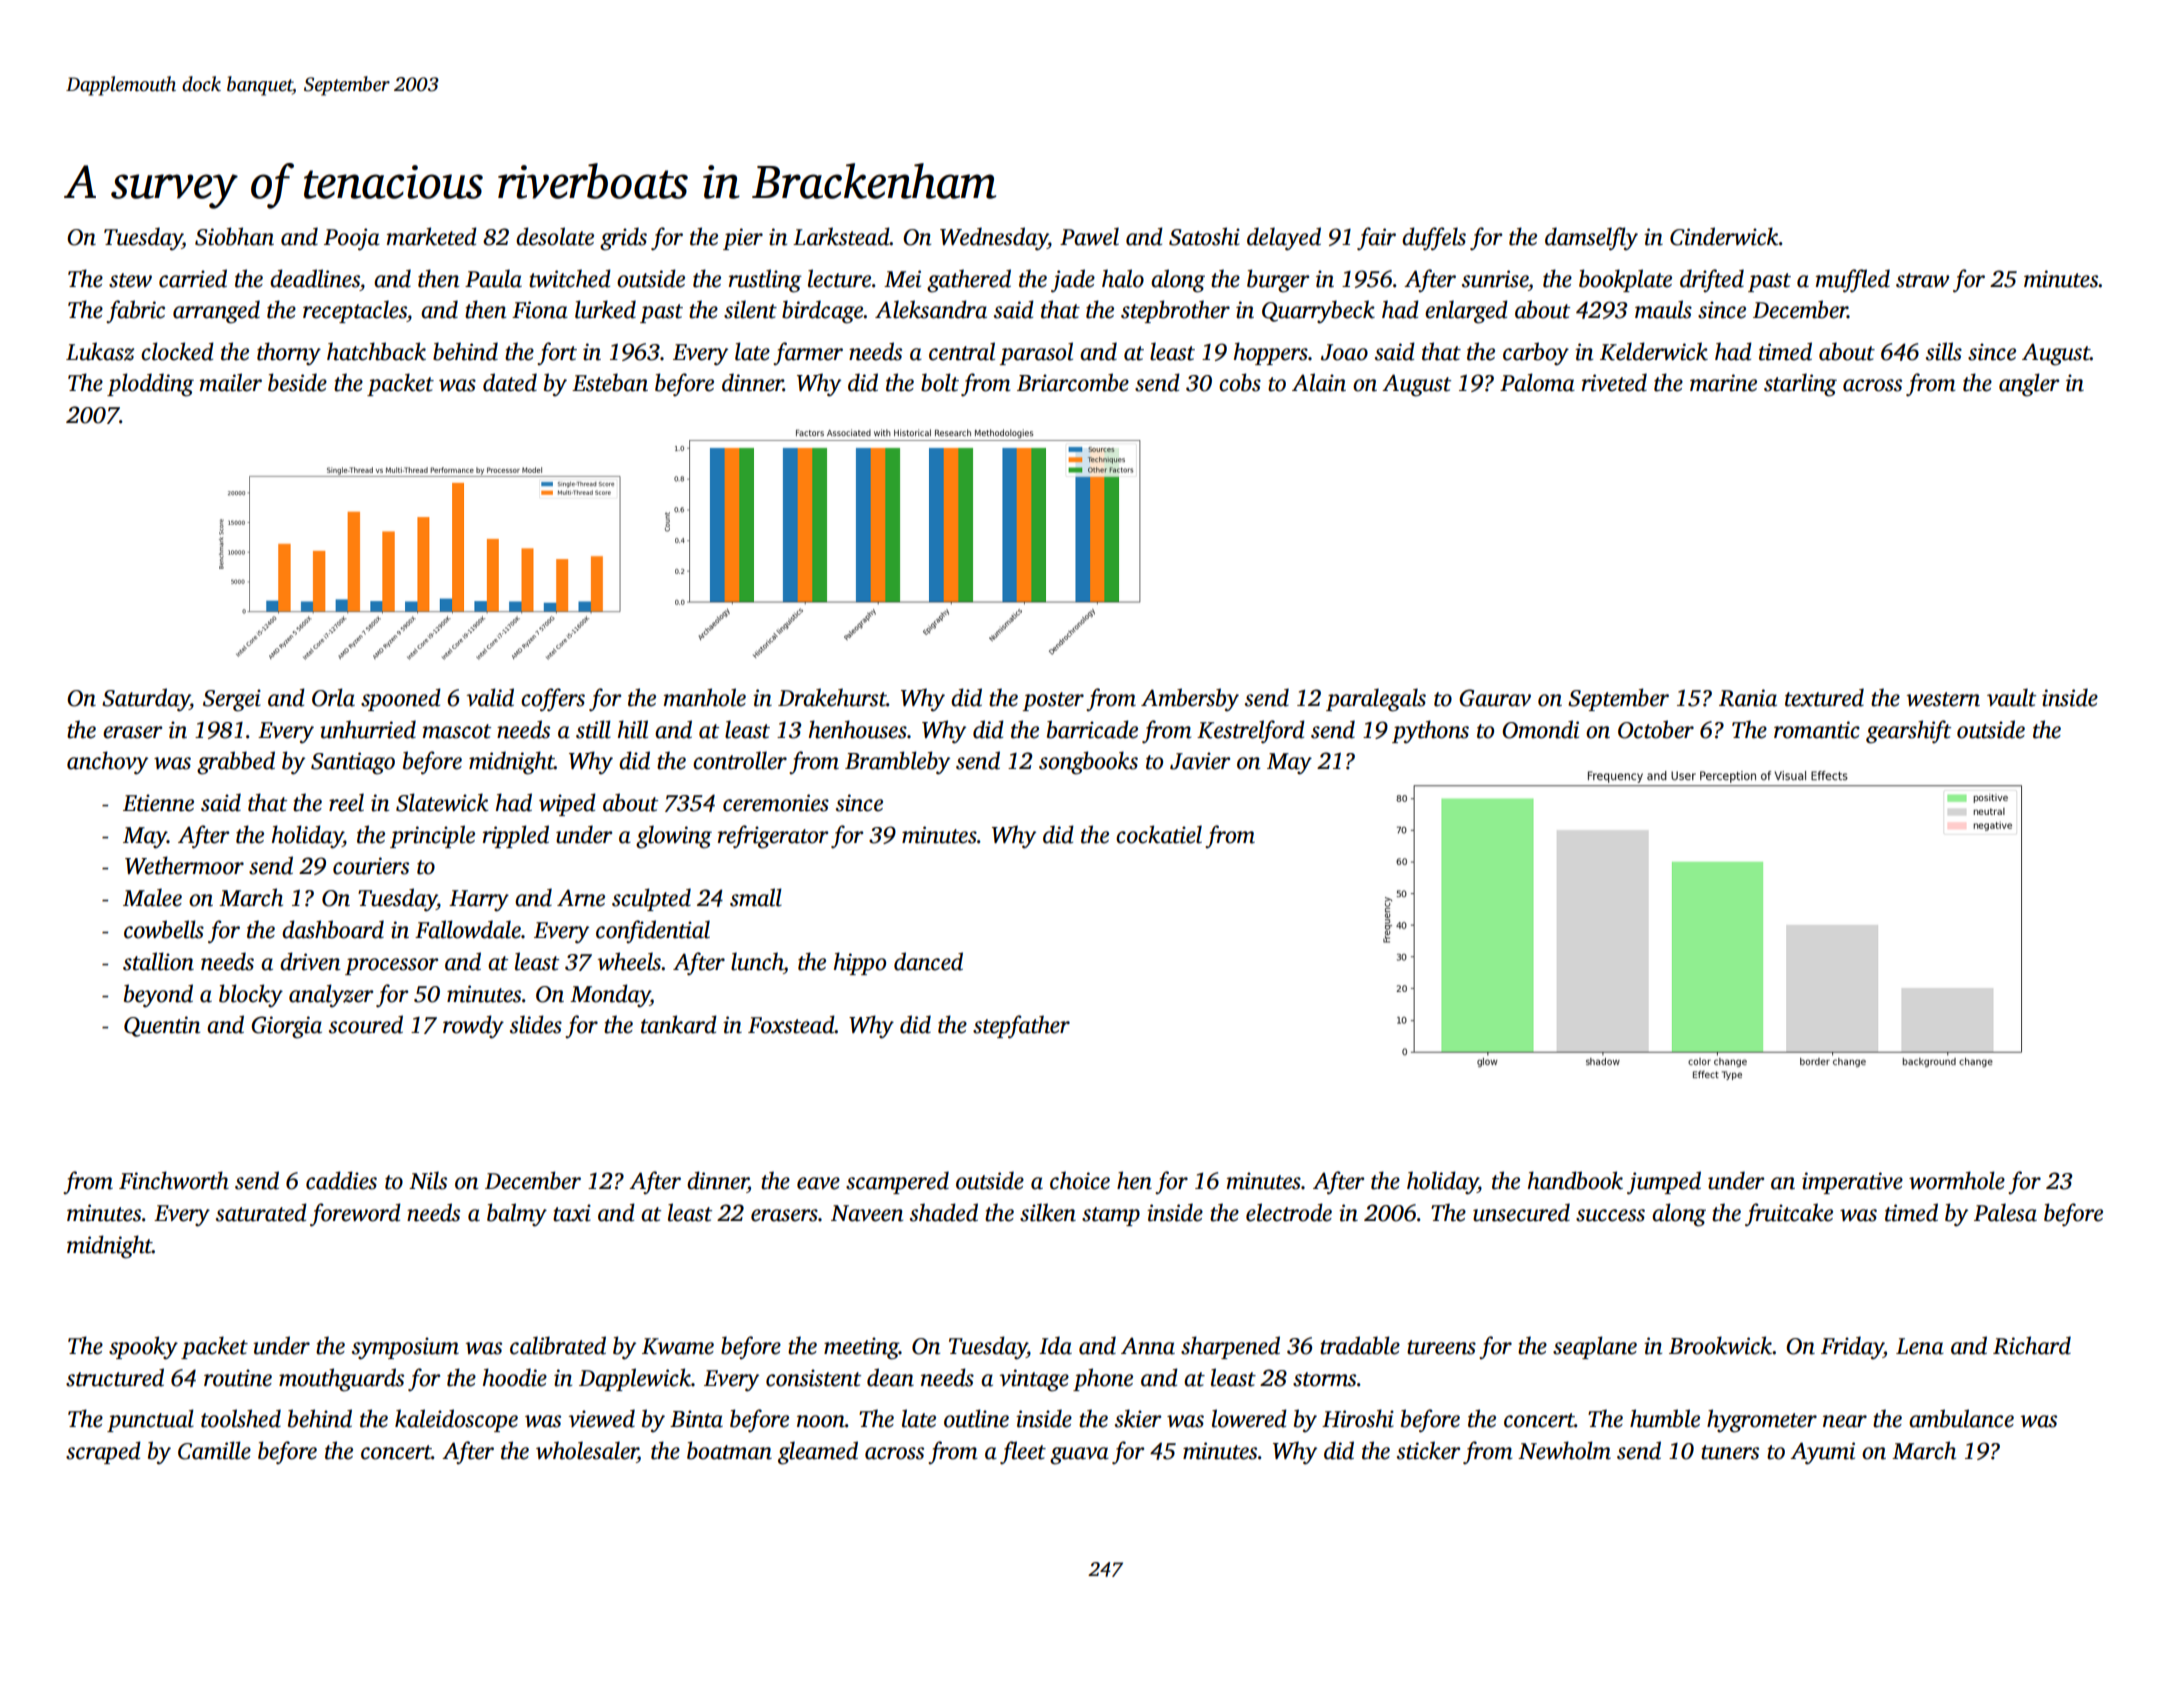  Describe the element at coordinates (1852, 1183) in the document. I see `imperative` at that location.
